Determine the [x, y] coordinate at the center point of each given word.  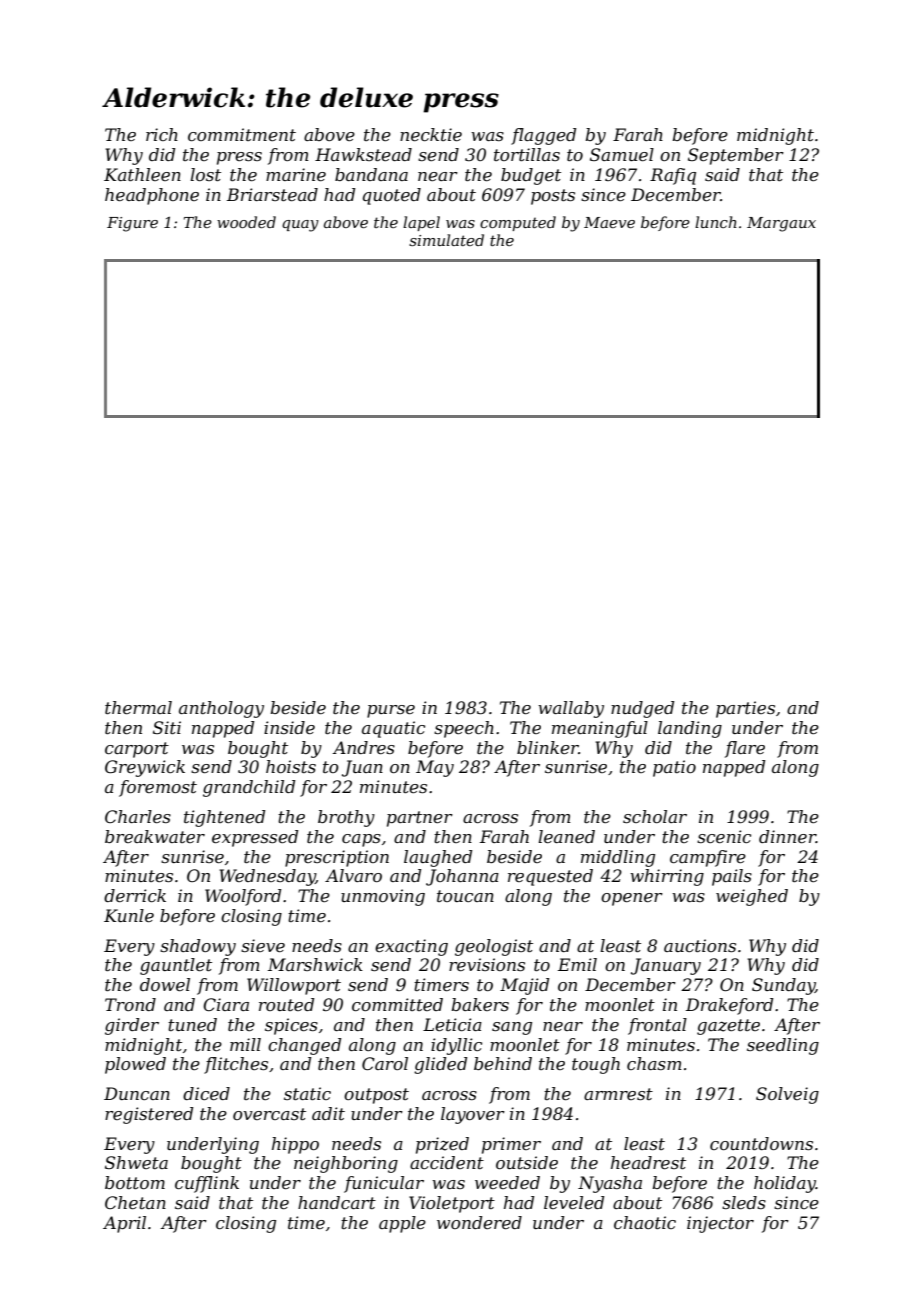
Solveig [787, 1095]
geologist [494, 947]
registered [149, 1115]
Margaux [781, 224]
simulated [446, 240]
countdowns [761, 1143]
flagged [543, 136]
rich [162, 134]
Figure [132, 224]
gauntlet [176, 966]
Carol [385, 1063]
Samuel [622, 154]
